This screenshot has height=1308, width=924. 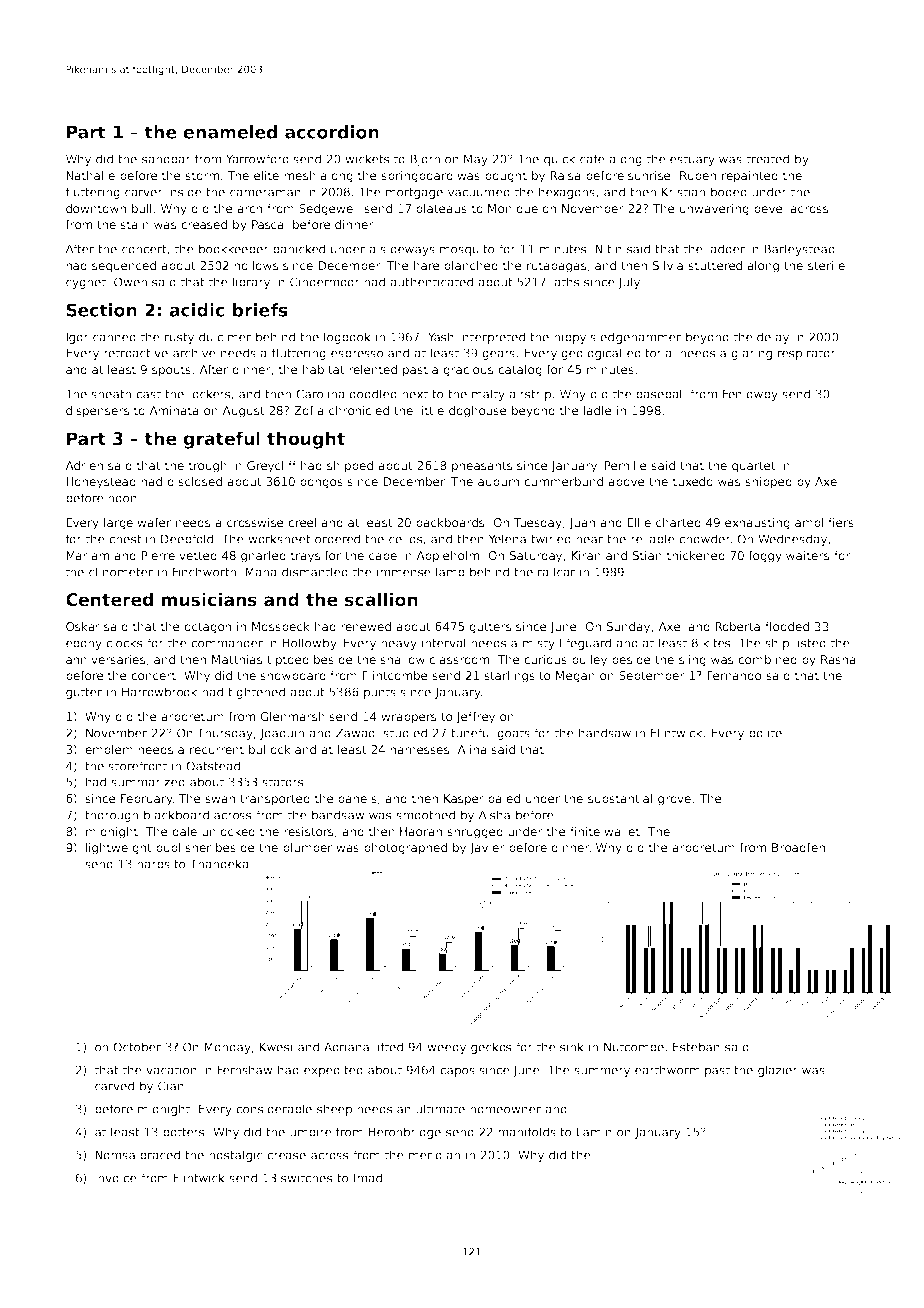 I want to click on cast, so click(x=148, y=394).
